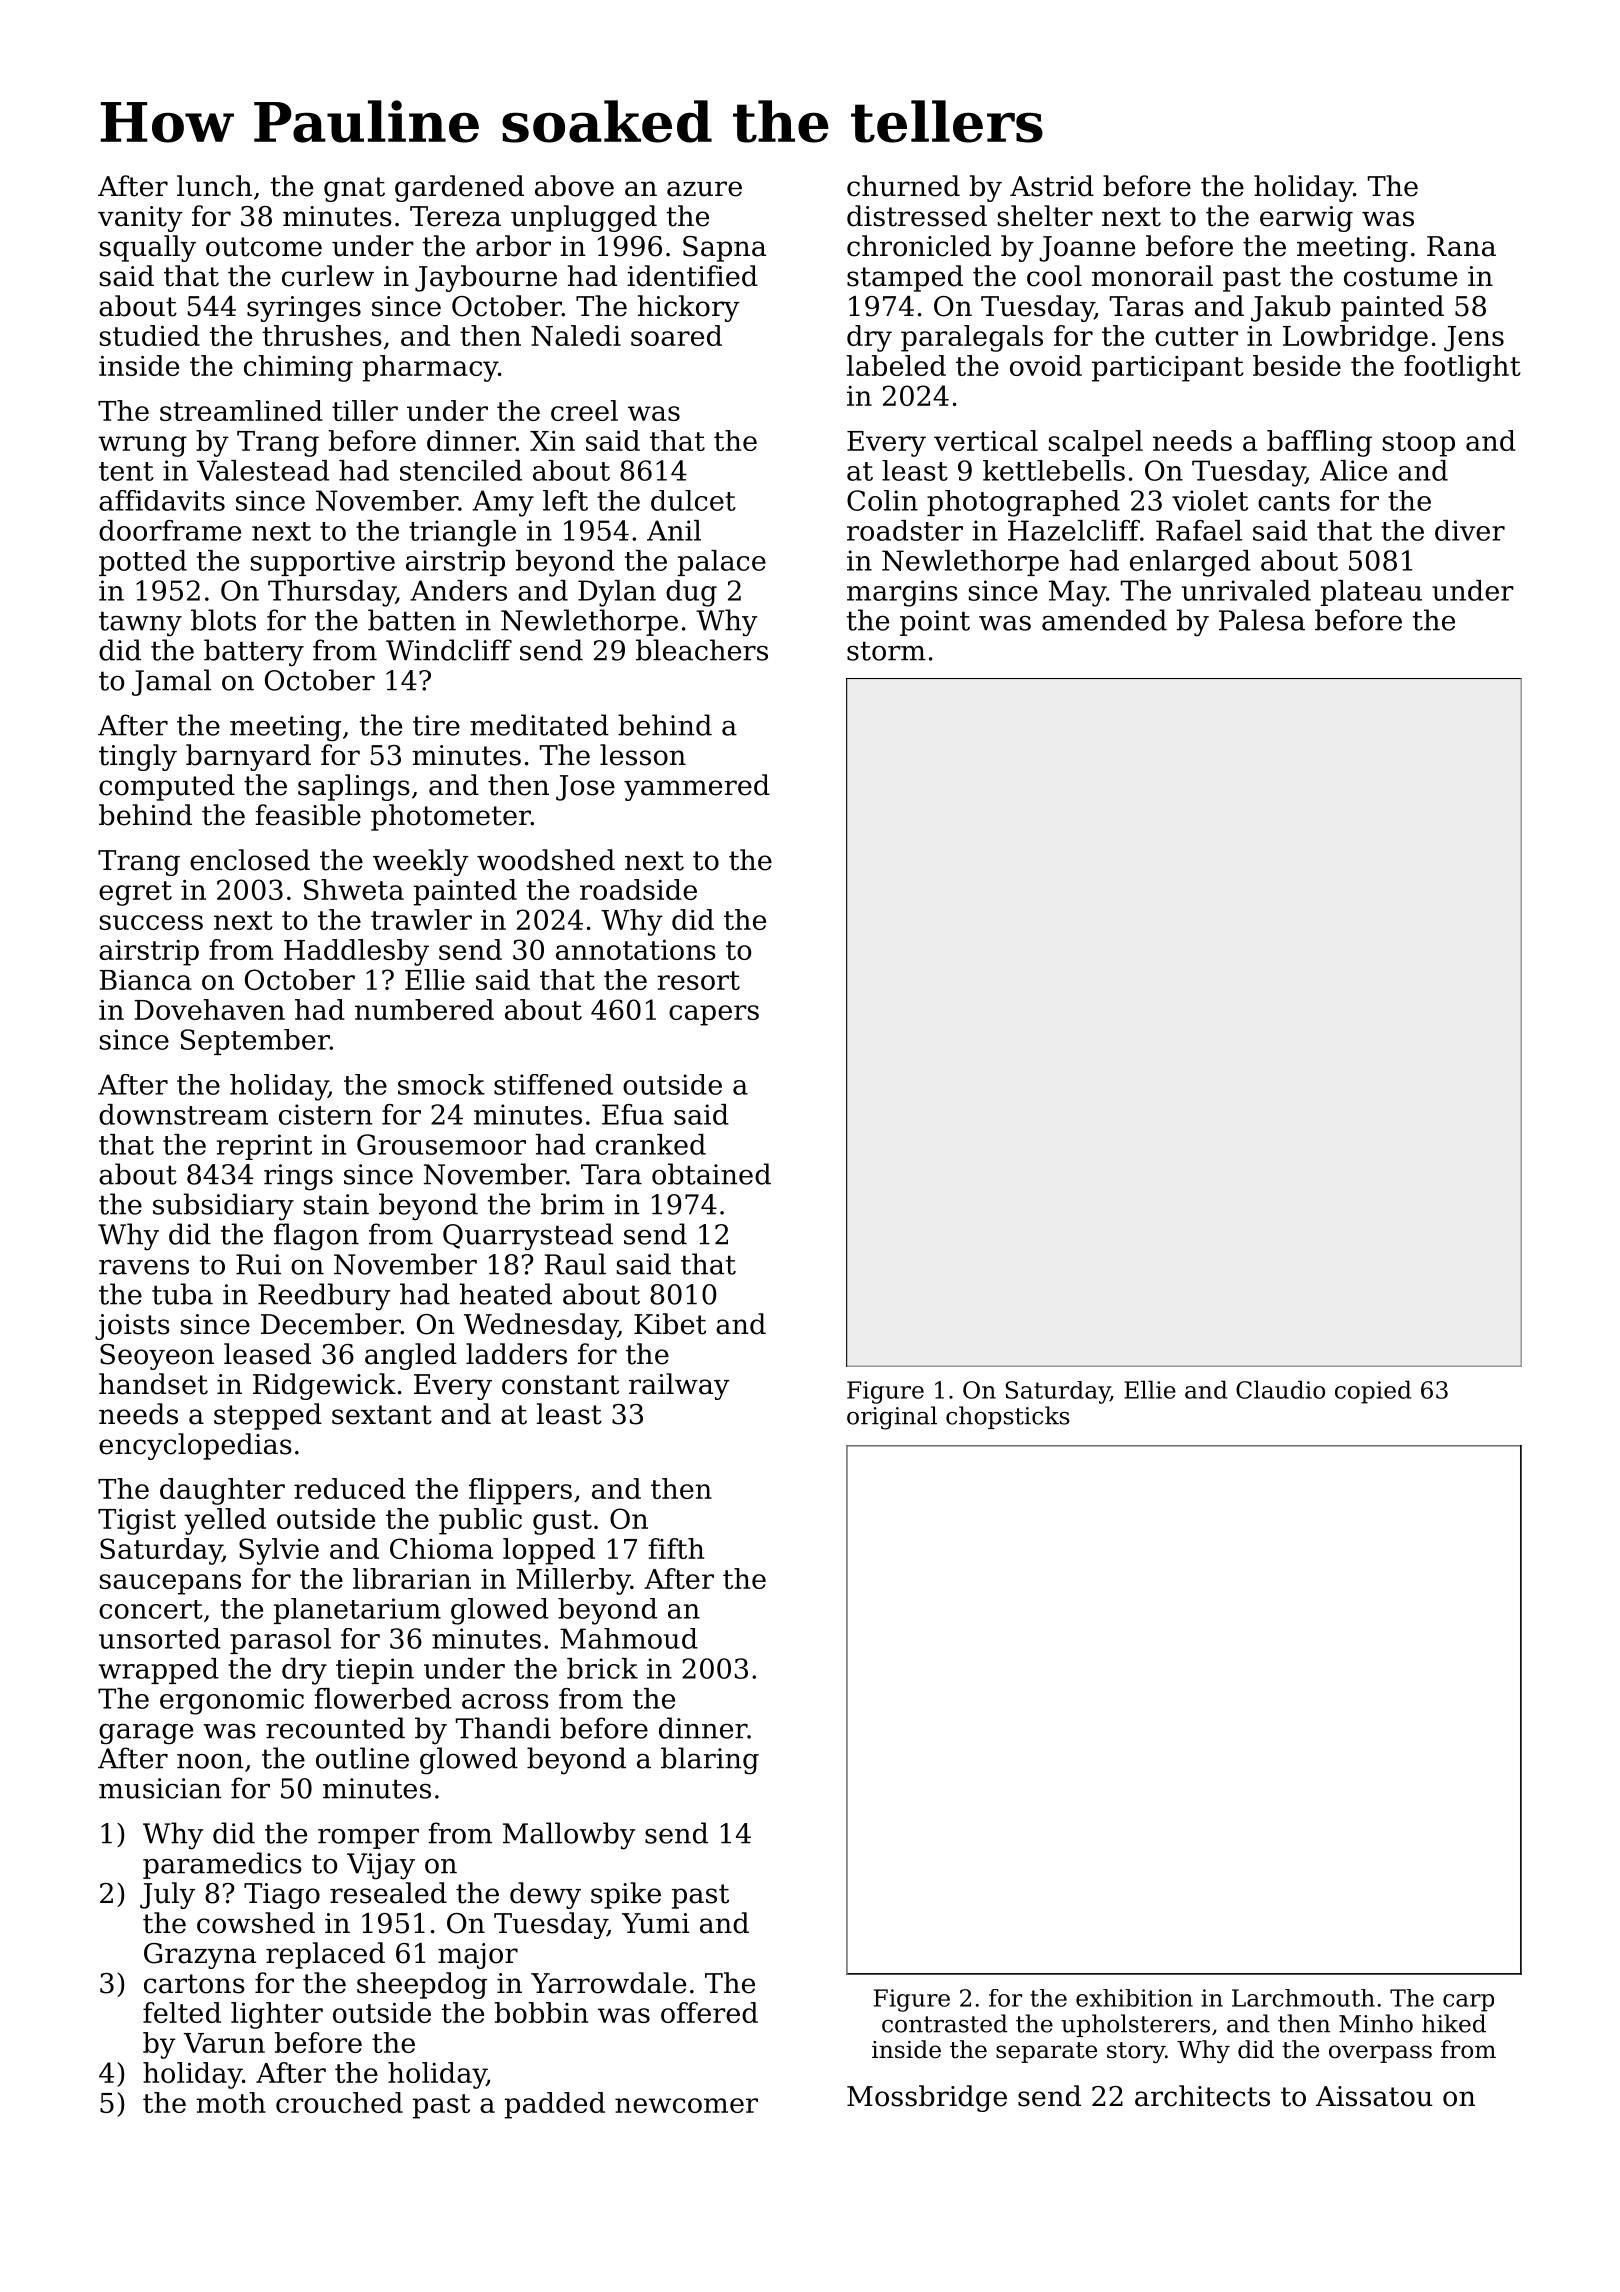 The height and width of the image is (2292, 1620). I want to click on copied, so click(1373, 1392).
